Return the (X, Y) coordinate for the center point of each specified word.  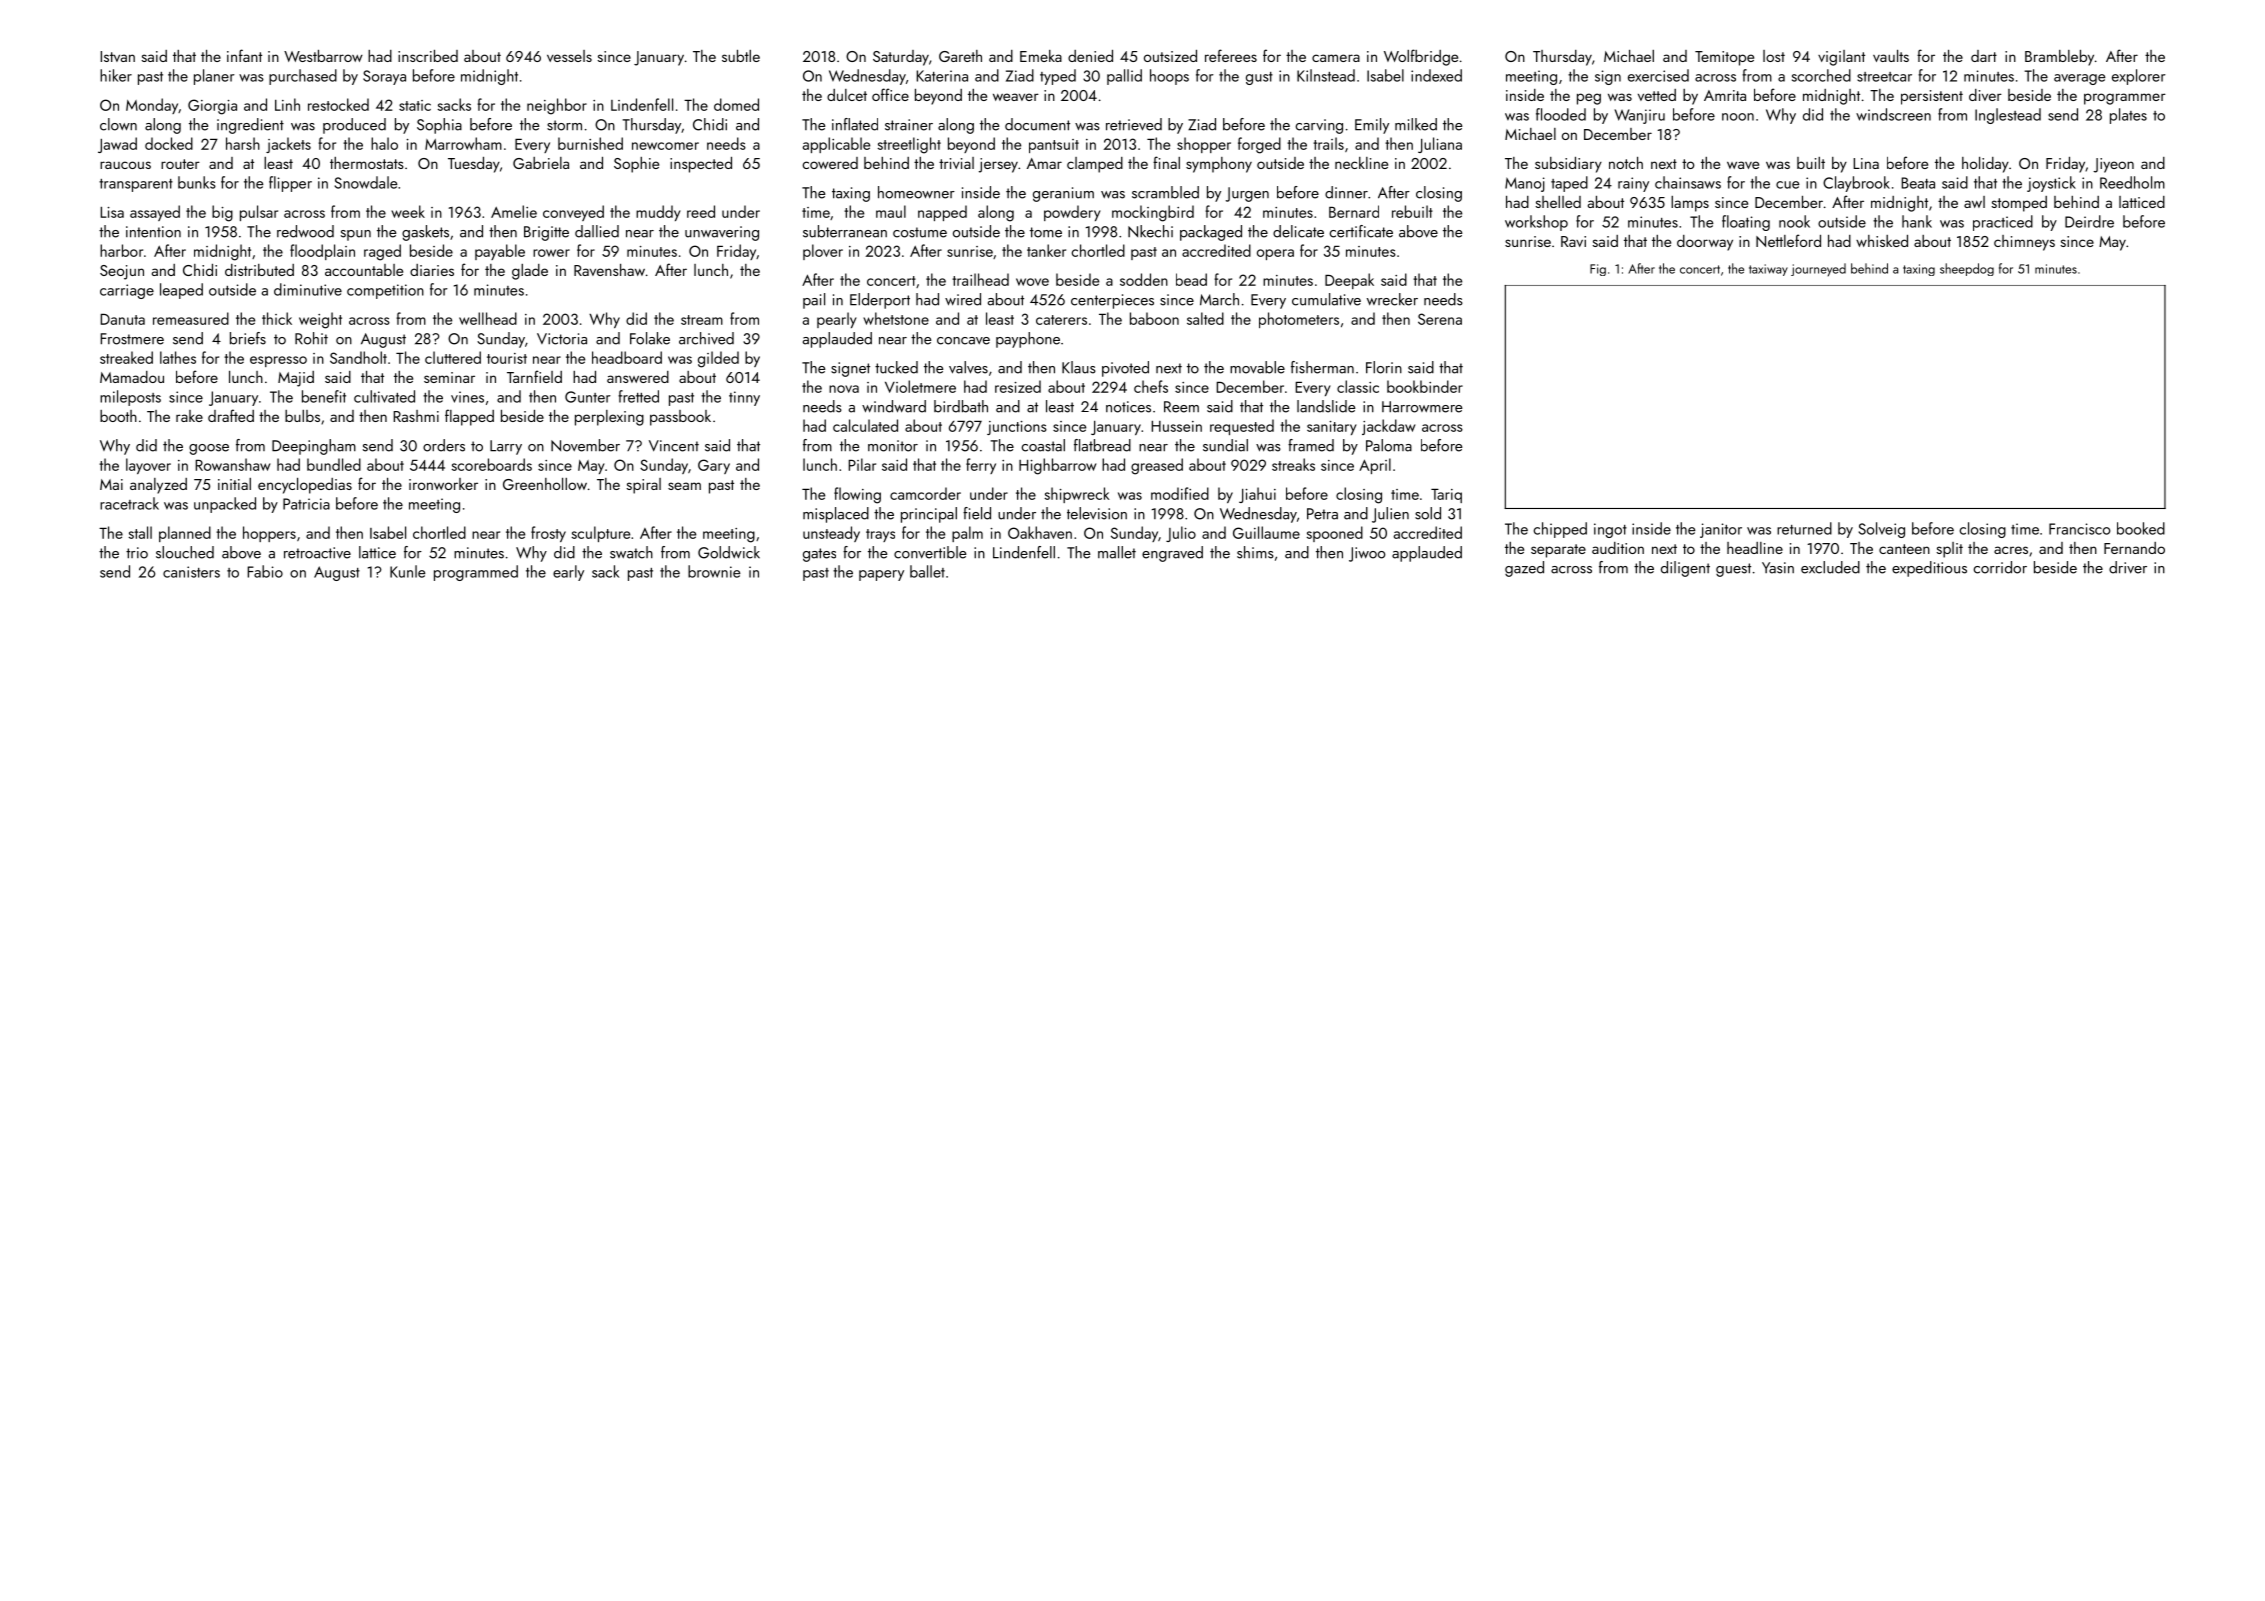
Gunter (588, 397)
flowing (857, 495)
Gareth (960, 56)
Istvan (117, 56)
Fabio (265, 571)
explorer (2139, 77)
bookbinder (1425, 386)
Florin (1384, 367)
